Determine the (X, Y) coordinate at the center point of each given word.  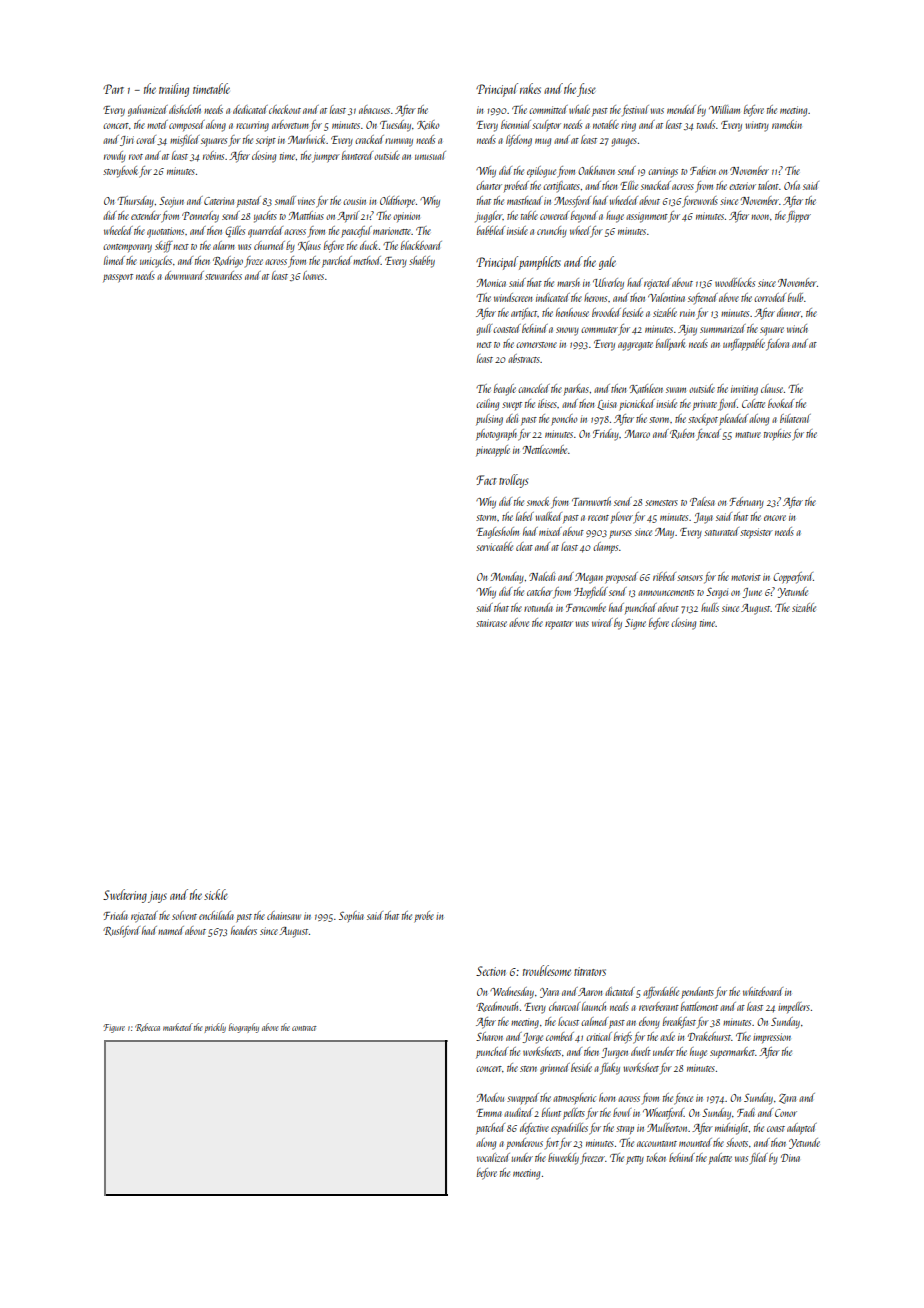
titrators (590, 971)
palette (720, 1158)
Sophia (351, 916)
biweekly (563, 1159)
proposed (621, 578)
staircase (491, 623)
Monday (507, 578)
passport (118, 278)
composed (187, 125)
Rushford (121, 932)
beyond (584, 217)
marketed (178, 1027)
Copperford (793, 578)
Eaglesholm (497, 533)
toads (706, 124)
